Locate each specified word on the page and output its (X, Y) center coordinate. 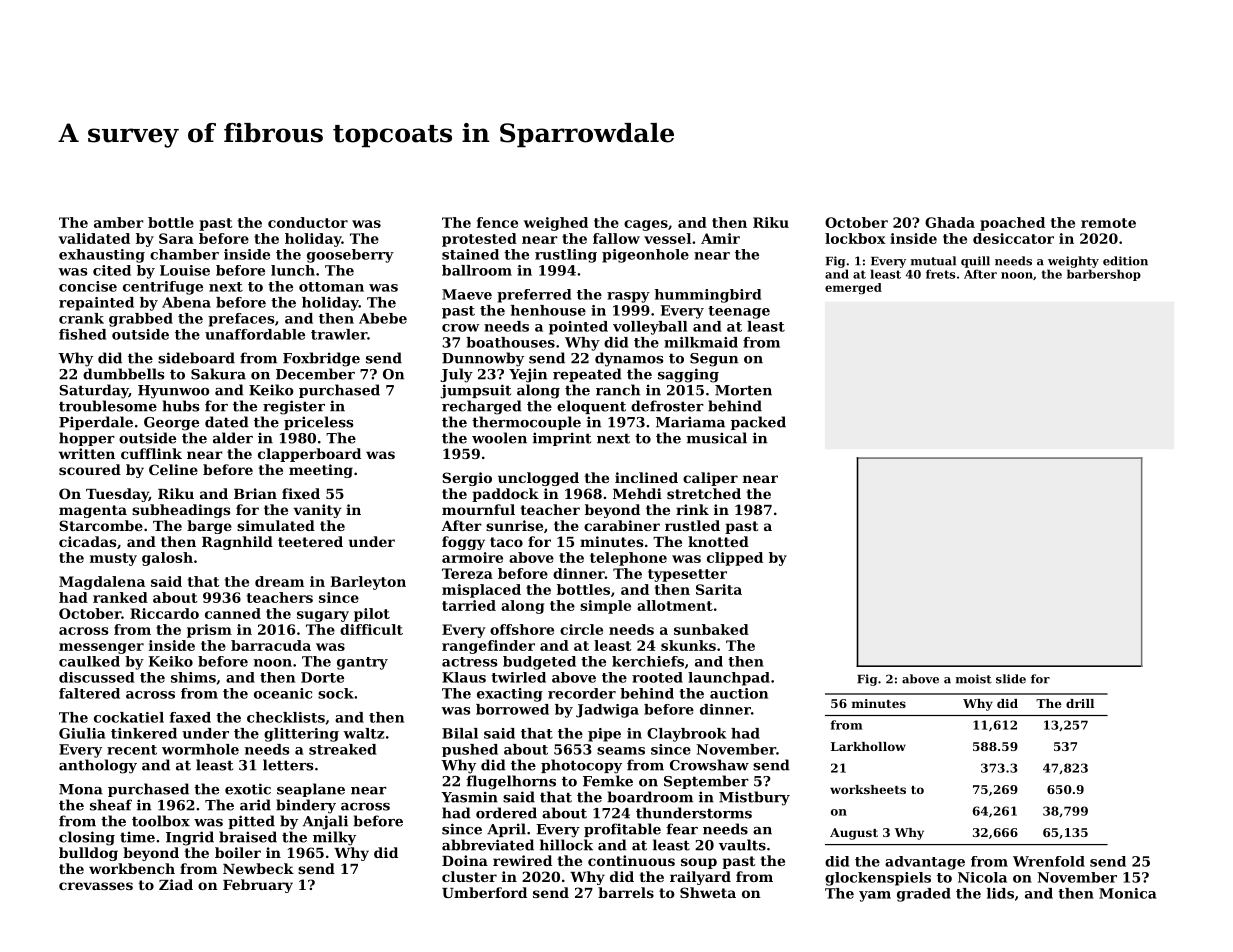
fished (82, 334)
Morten (743, 390)
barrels (626, 892)
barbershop (1104, 275)
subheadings (181, 511)
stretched (704, 493)
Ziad (176, 884)
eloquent (591, 407)
